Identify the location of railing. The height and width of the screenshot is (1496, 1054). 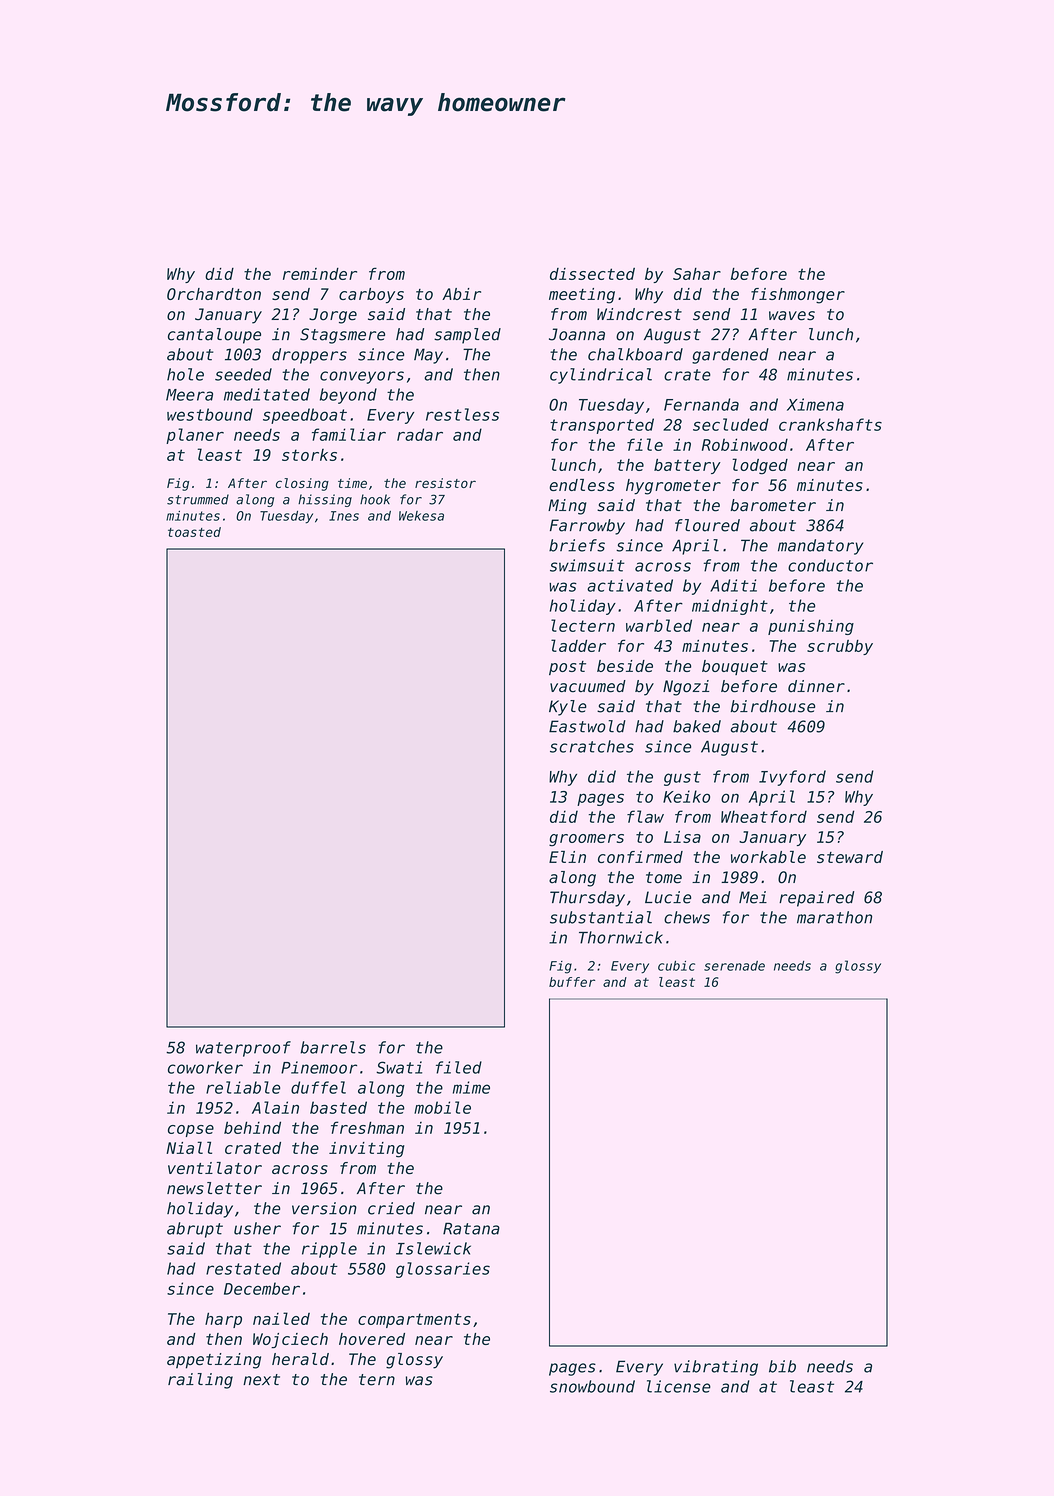
(200, 1381).
